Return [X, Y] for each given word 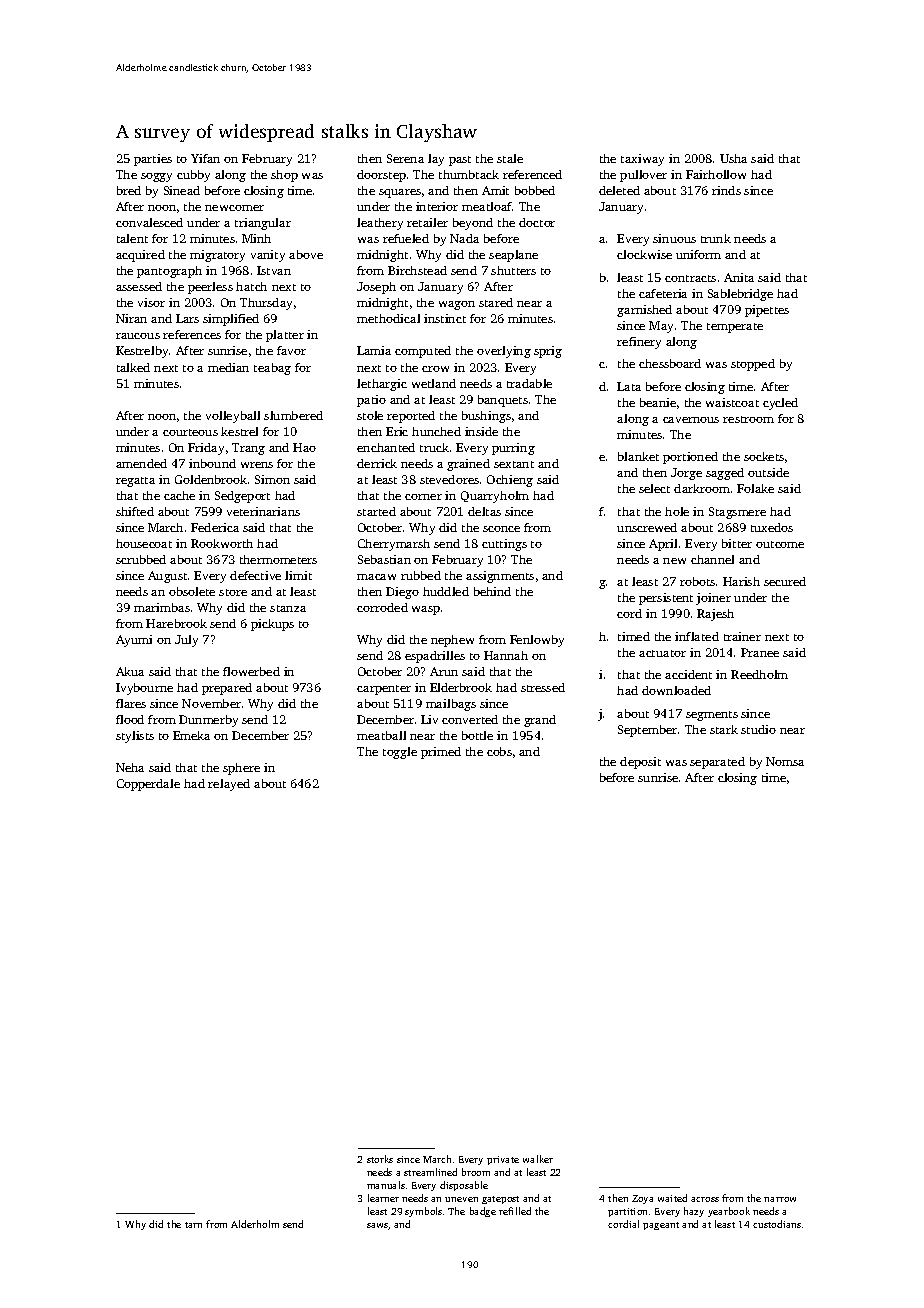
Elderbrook [461, 687]
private [503, 1160]
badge [483, 1212]
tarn [193, 1225]
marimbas [162, 607]
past [460, 161]
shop [284, 176]
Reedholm [759, 674]
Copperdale [148, 785]
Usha [733, 158]
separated [717, 763]
